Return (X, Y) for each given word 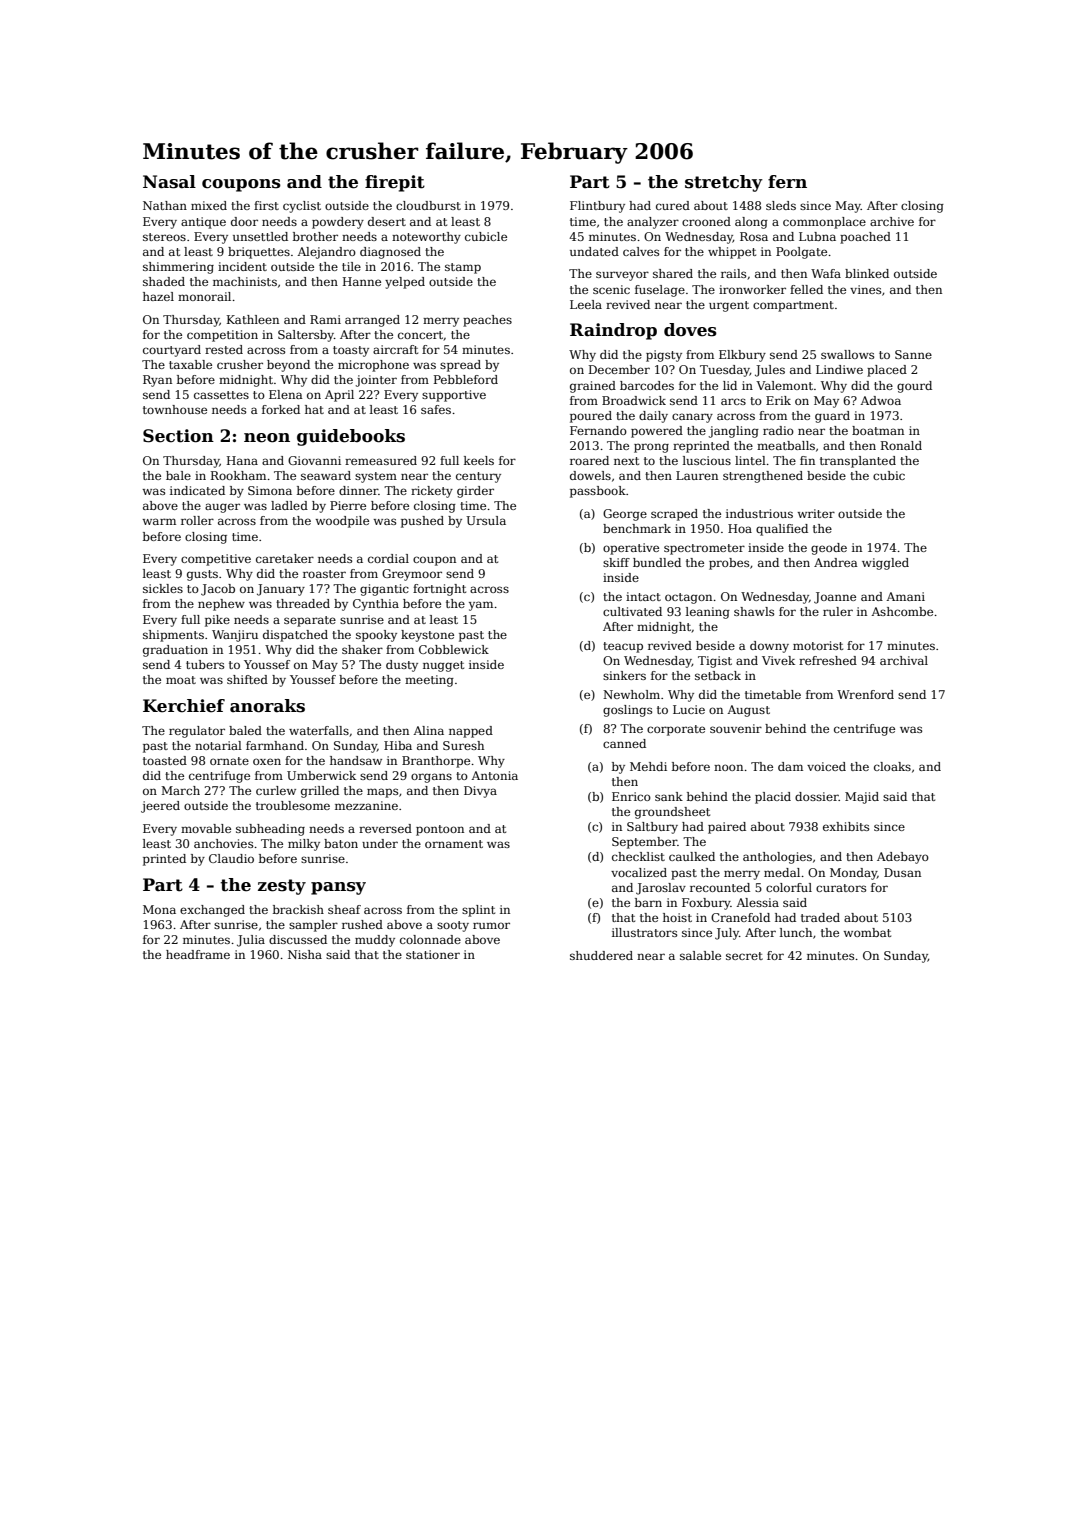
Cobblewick (454, 649)
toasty (351, 351)
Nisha (305, 954)
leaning (708, 613)
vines (865, 289)
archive (892, 221)
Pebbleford (466, 379)
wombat (867, 932)
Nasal (169, 182)
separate (310, 621)
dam (790, 766)
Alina (428, 730)
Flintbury (597, 207)
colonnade (430, 939)
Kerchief (184, 706)
